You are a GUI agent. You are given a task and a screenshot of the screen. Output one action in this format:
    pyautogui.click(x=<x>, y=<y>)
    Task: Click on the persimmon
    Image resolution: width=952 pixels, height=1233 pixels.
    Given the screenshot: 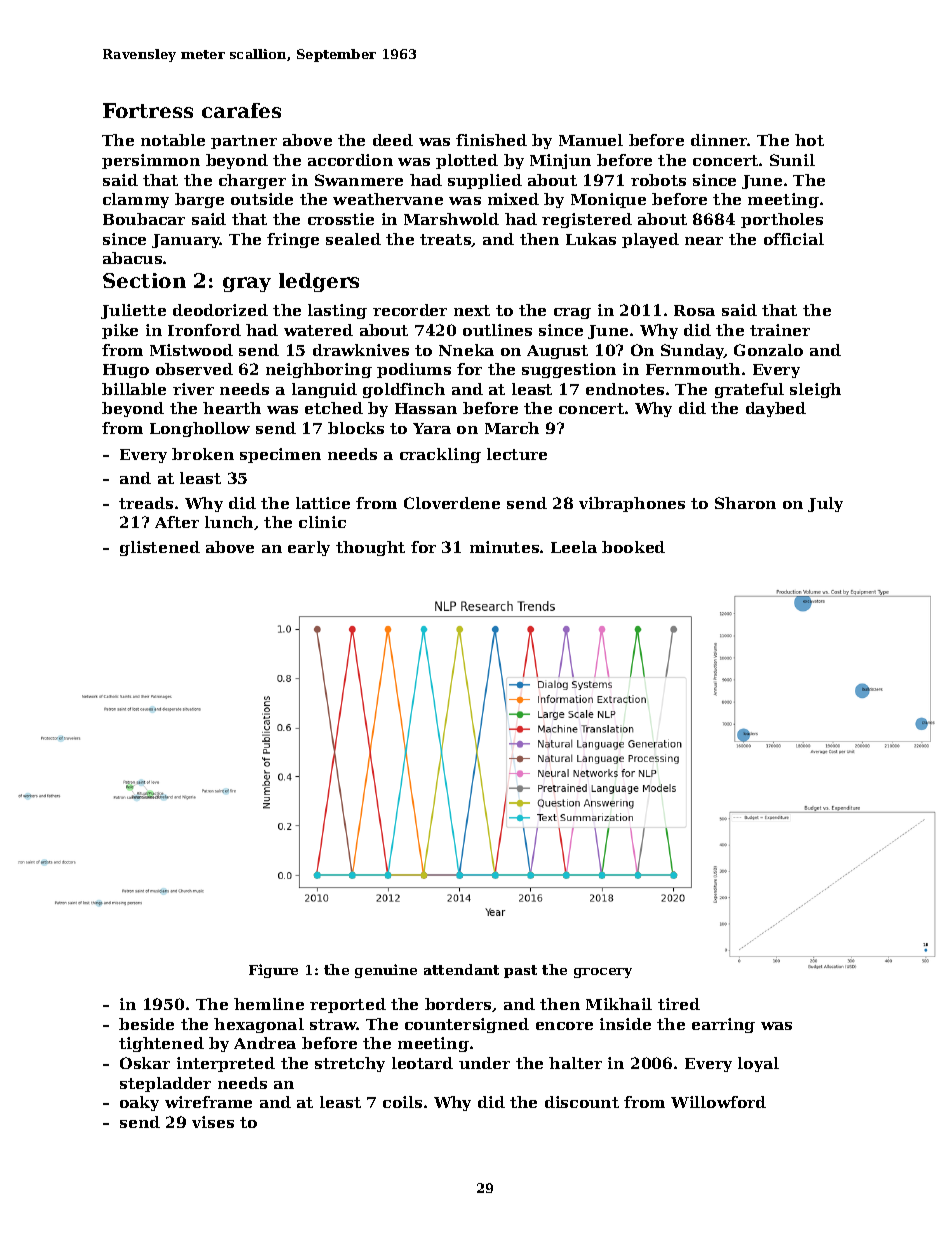 What is the action you would take?
    pyautogui.click(x=151, y=161)
